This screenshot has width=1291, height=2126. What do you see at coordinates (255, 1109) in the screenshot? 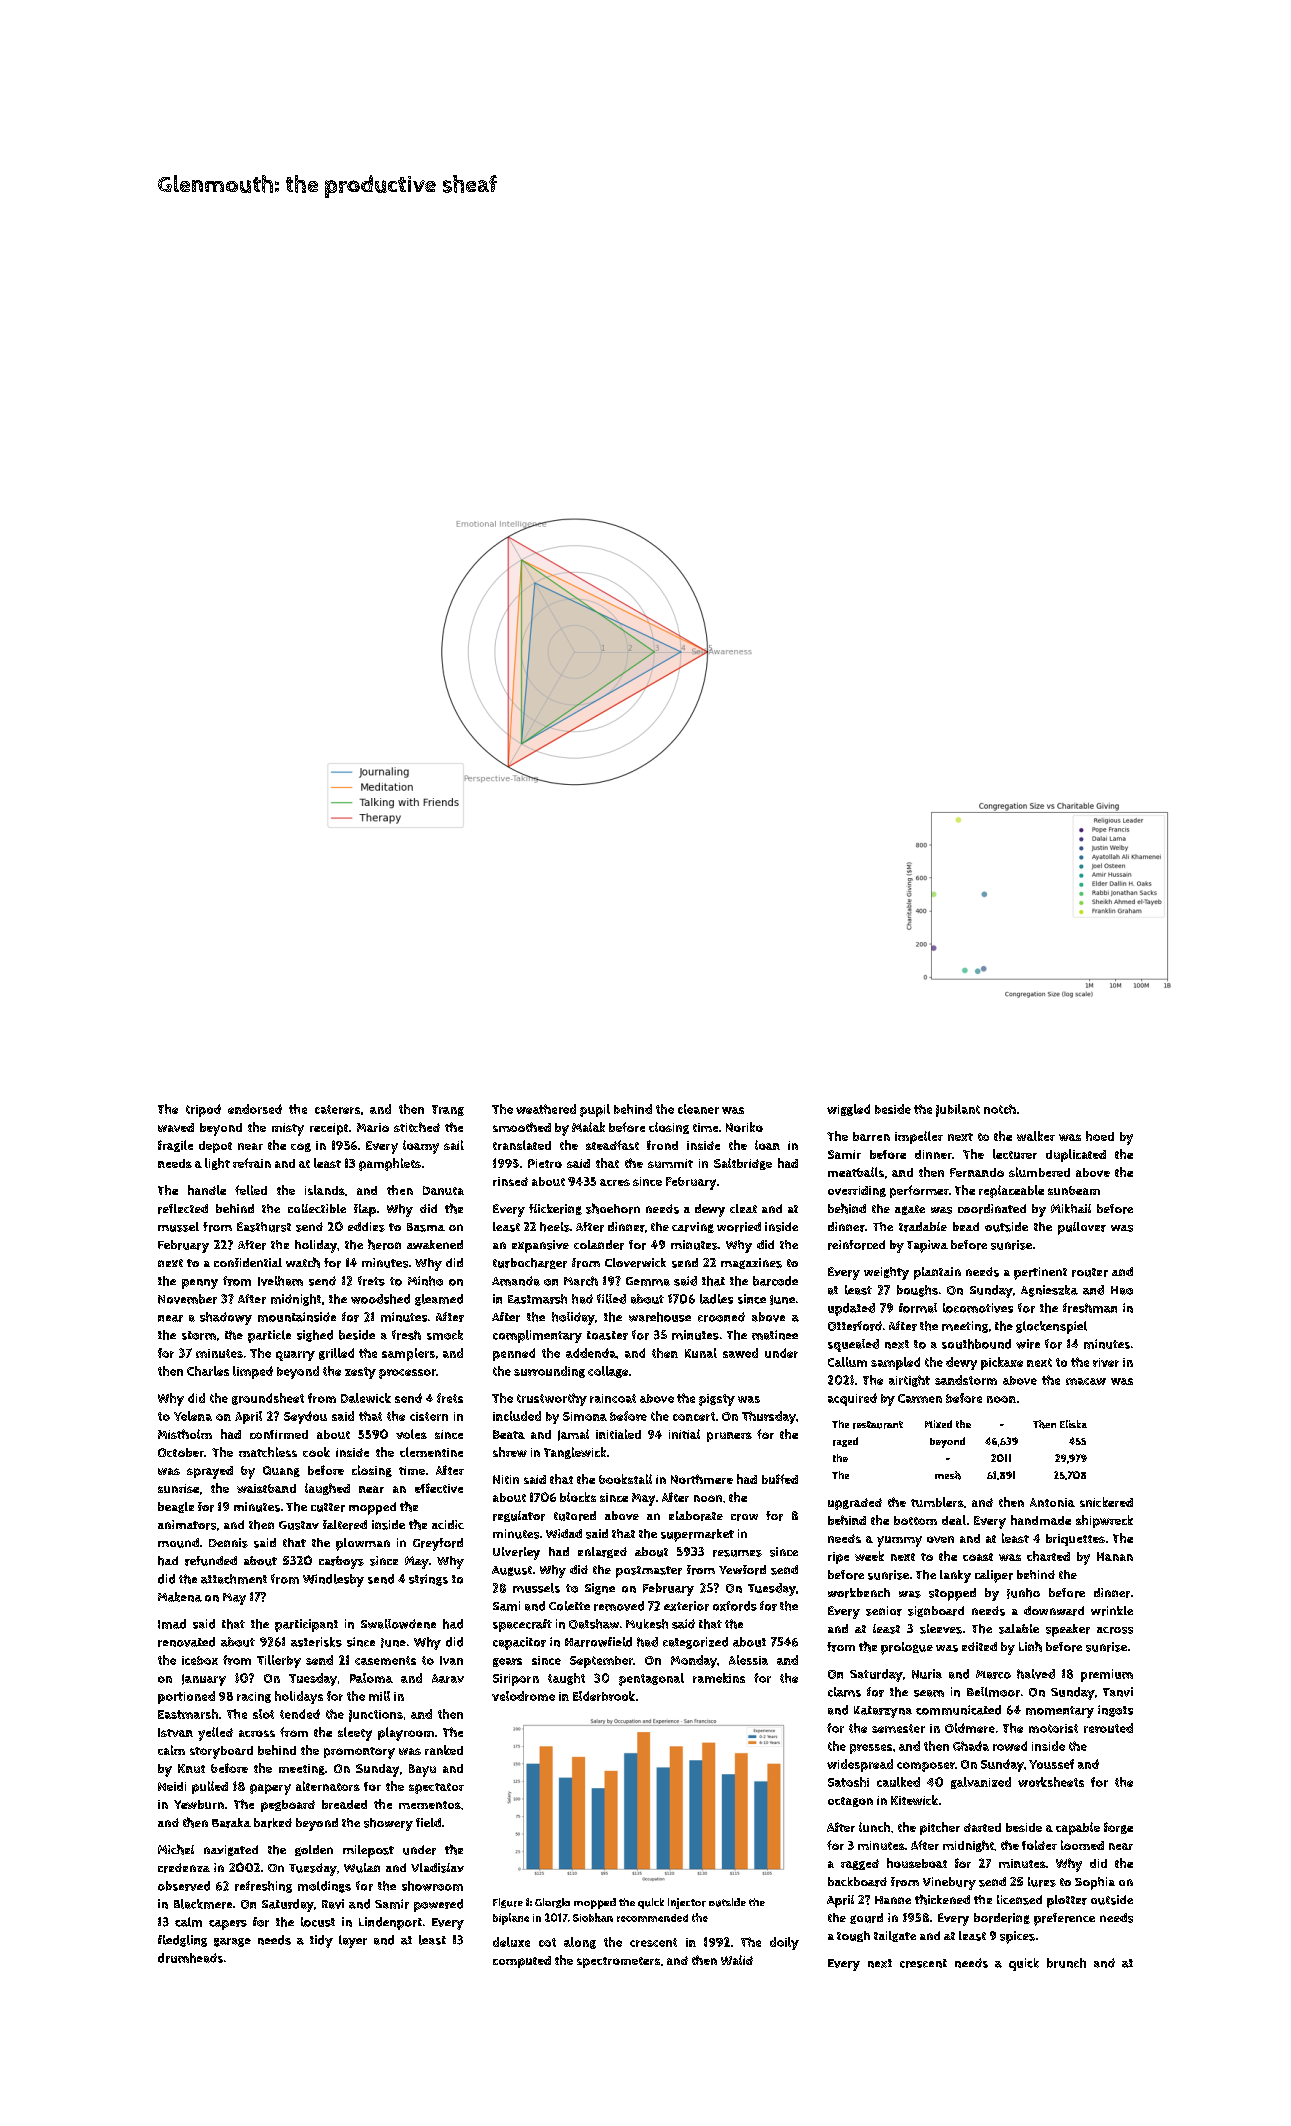
I see `endorsed` at bounding box center [255, 1109].
